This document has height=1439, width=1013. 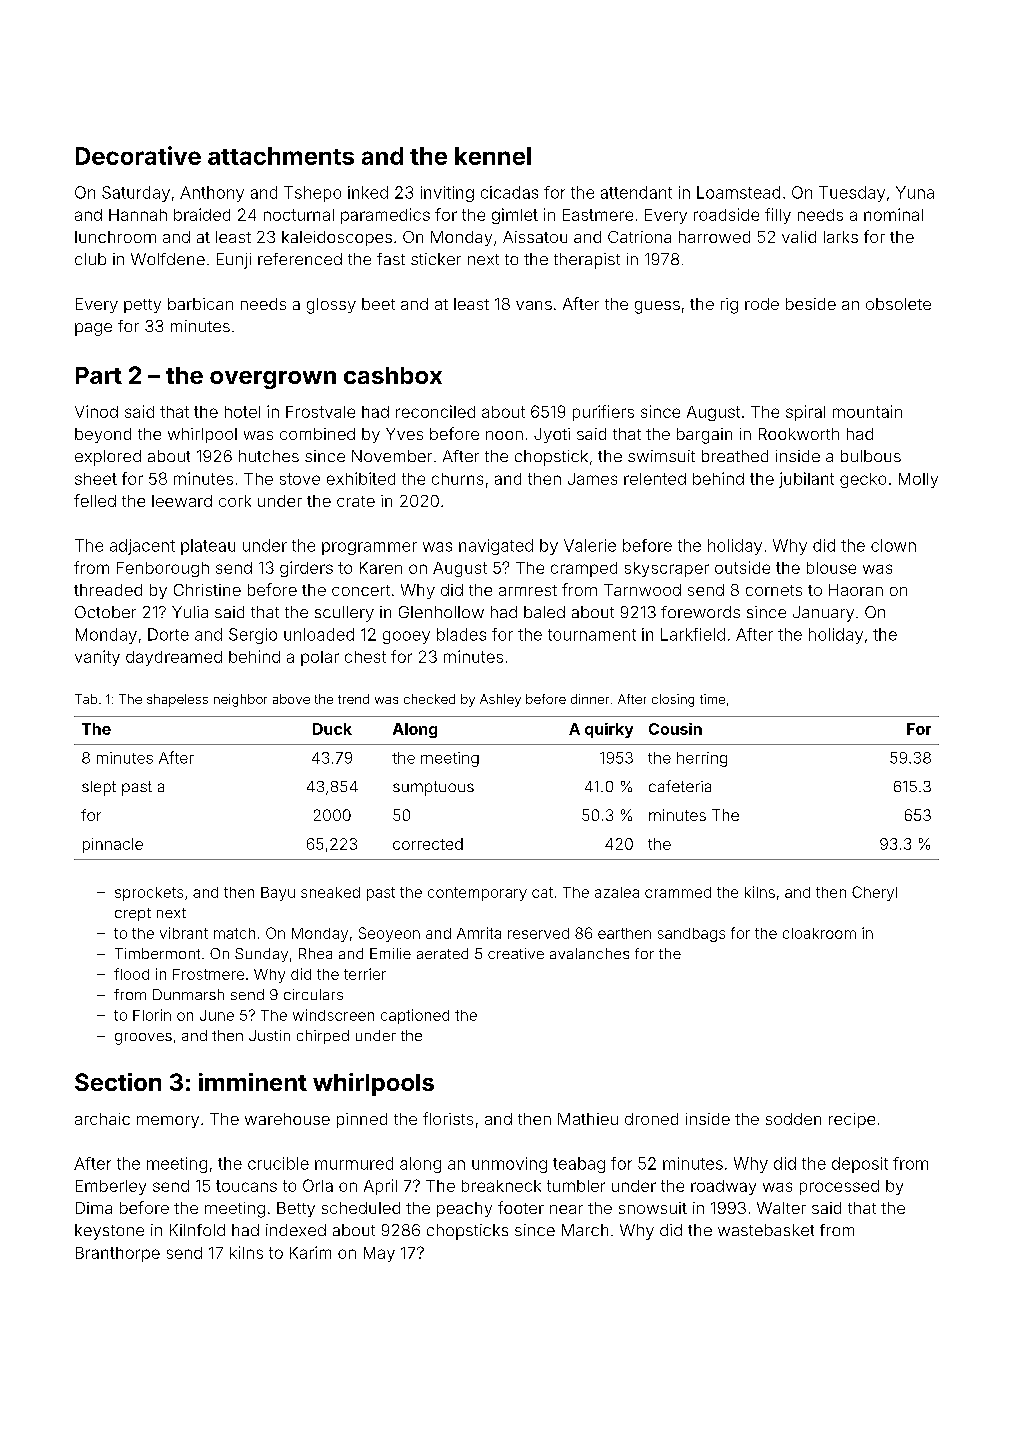 What do you see at coordinates (589, 953) in the document?
I see `avalanches` at bounding box center [589, 953].
